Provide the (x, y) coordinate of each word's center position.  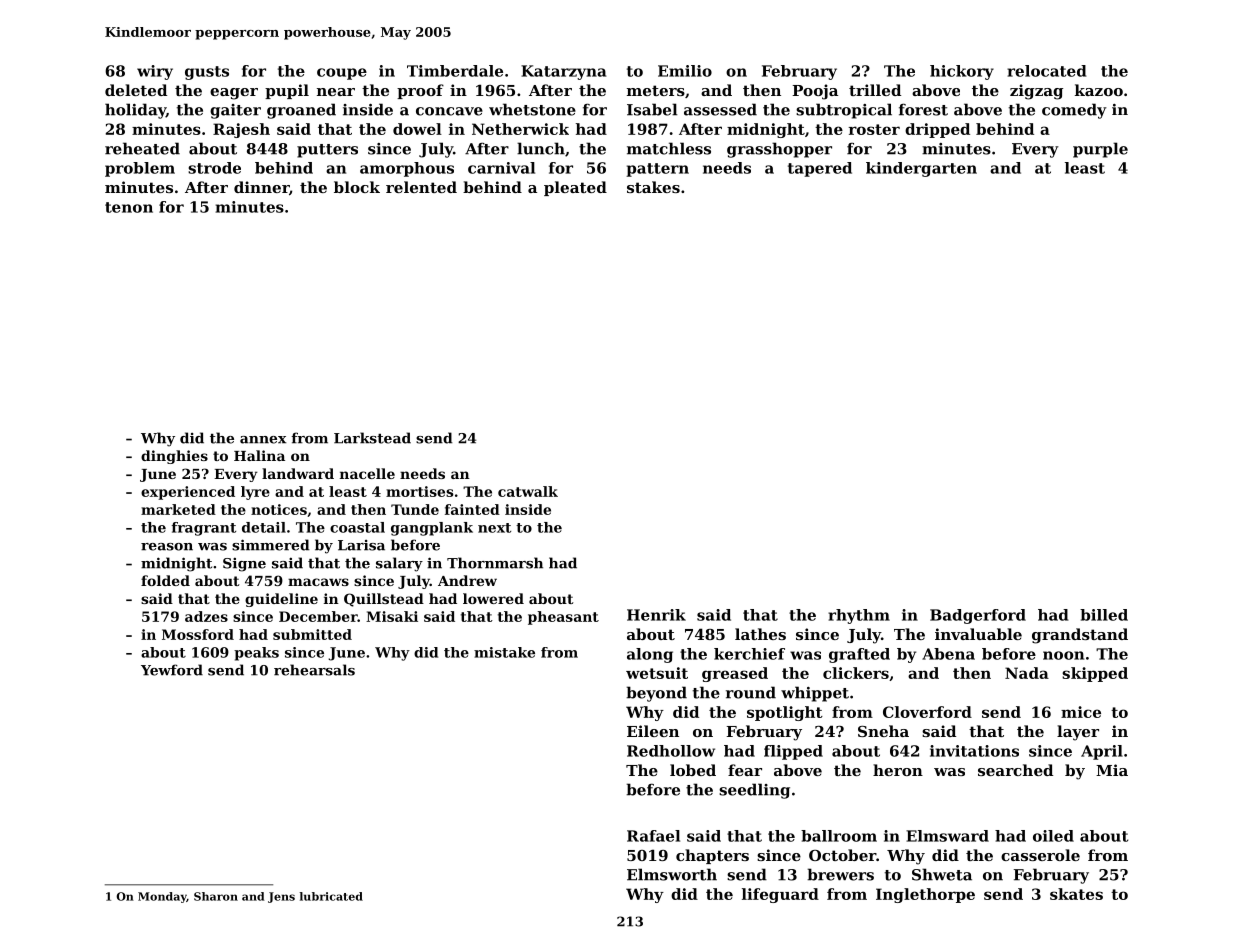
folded (165, 580)
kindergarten (921, 169)
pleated (575, 188)
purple (1100, 150)
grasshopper (779, 150)
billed (1104, 615)
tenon (129, 207)
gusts (207, 73)
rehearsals (314, 670)
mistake (504, 652)
